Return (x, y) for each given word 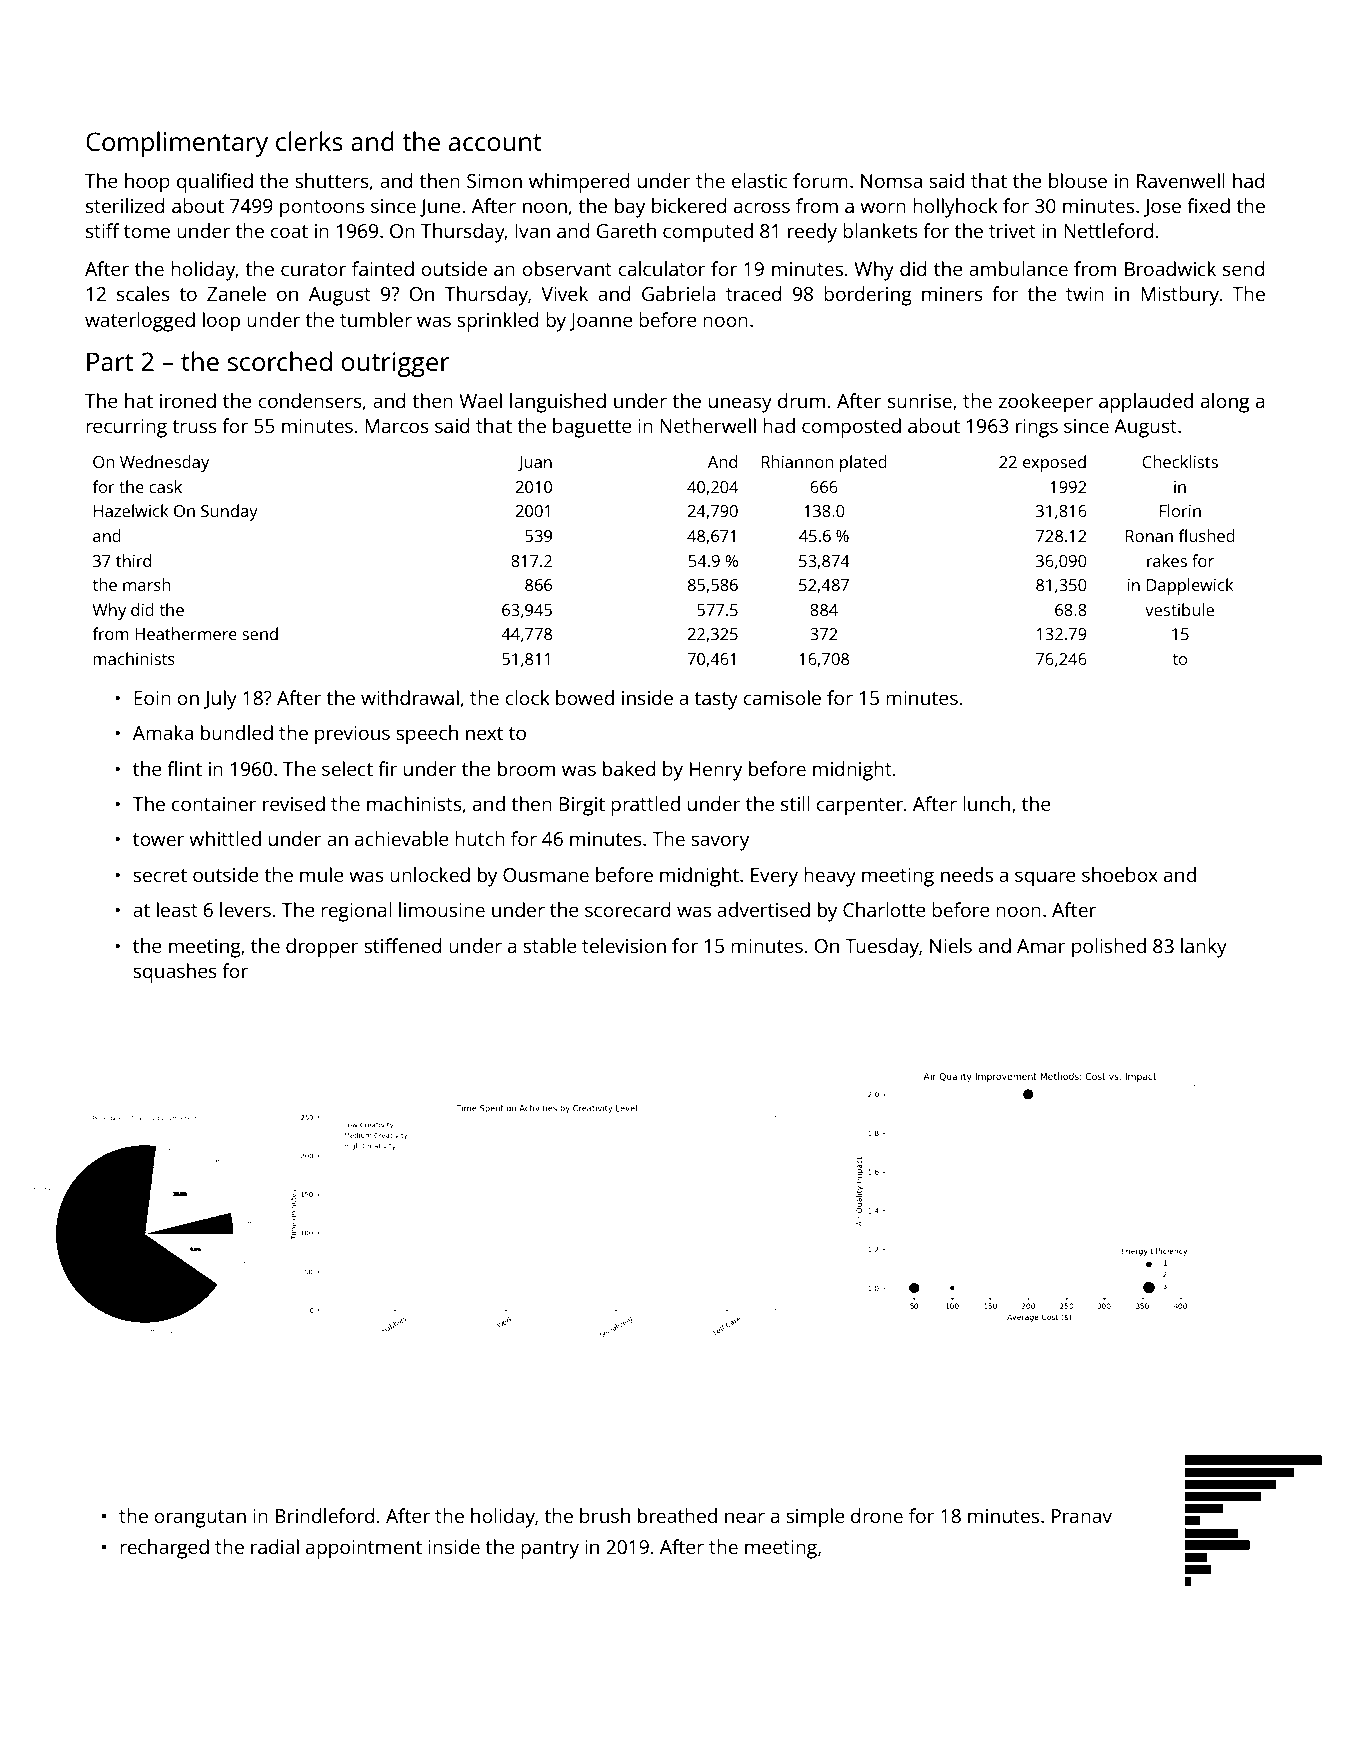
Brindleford (325, 1515)
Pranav (1082, 1516)
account (495, 142)
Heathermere (186, 633)
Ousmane (546, 875)
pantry (550, 1550)
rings (1037, 428)
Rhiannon (798, 461)
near (745, 1517)
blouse (1078, 180)
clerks (309, 141)
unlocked (430, 874)
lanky (1204, 948)
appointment (364, 1549)
